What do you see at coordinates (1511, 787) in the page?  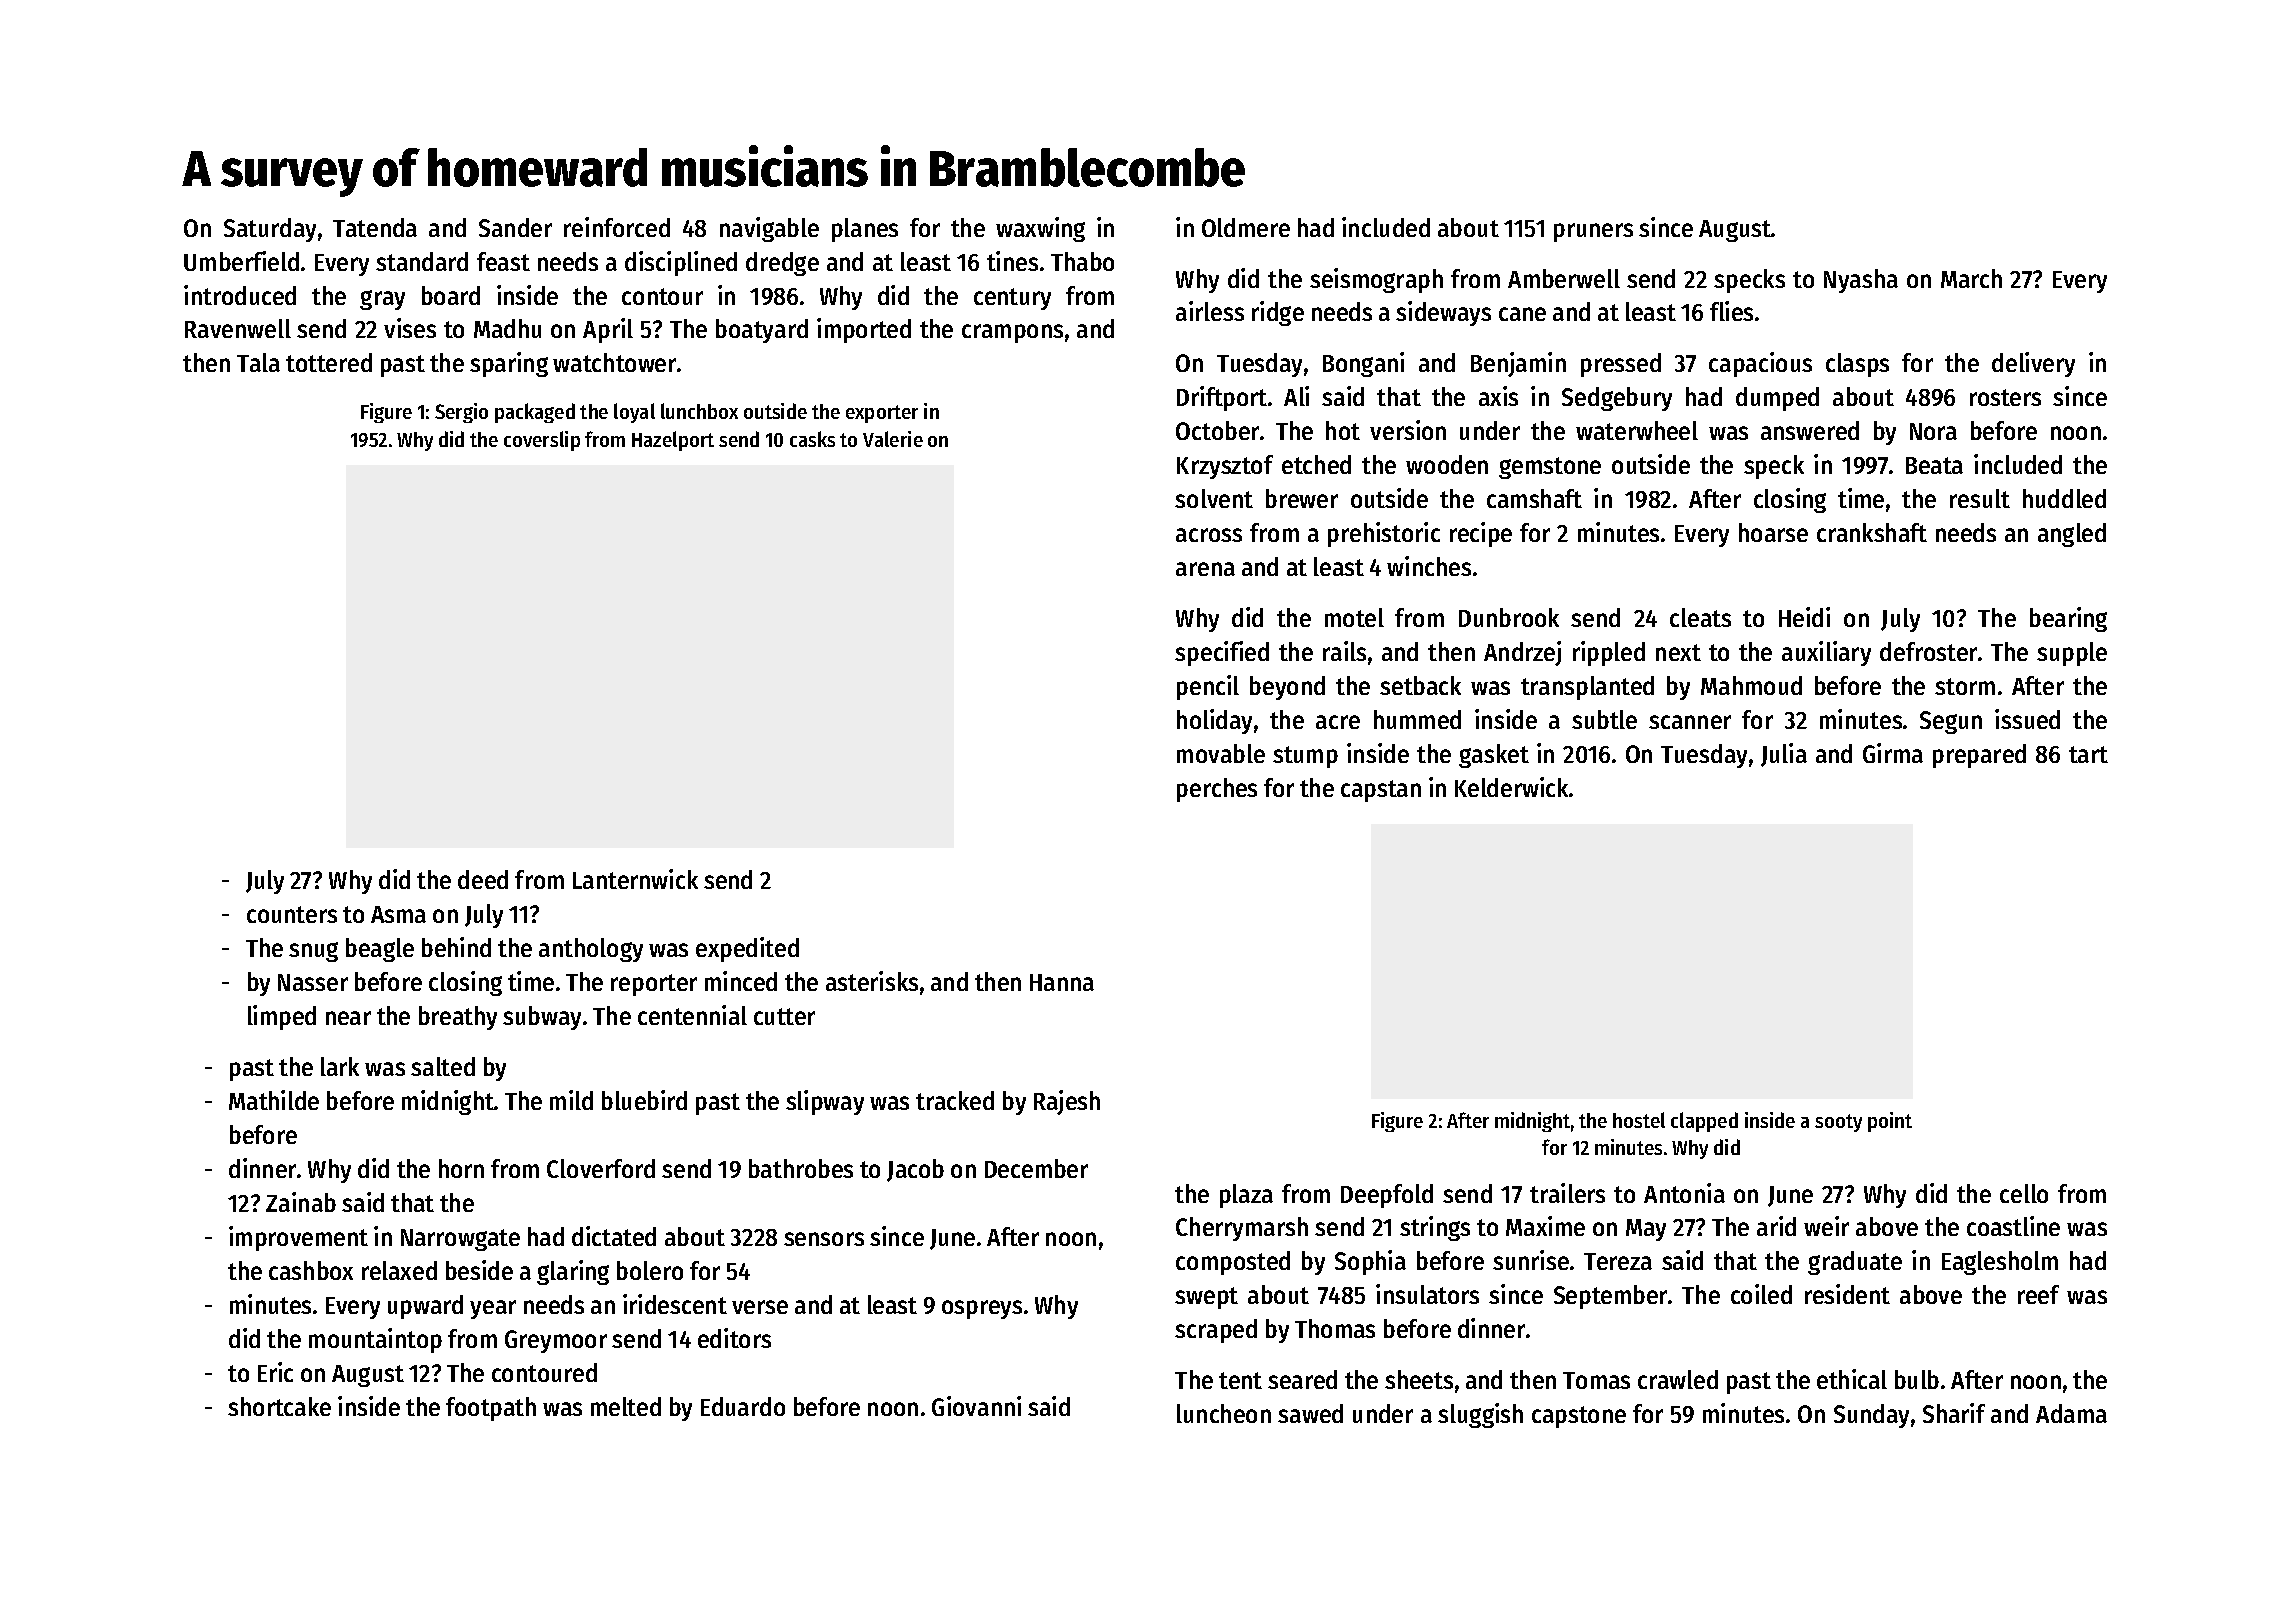 I see `Kelderwick` at bounding box center [1511, 787].
